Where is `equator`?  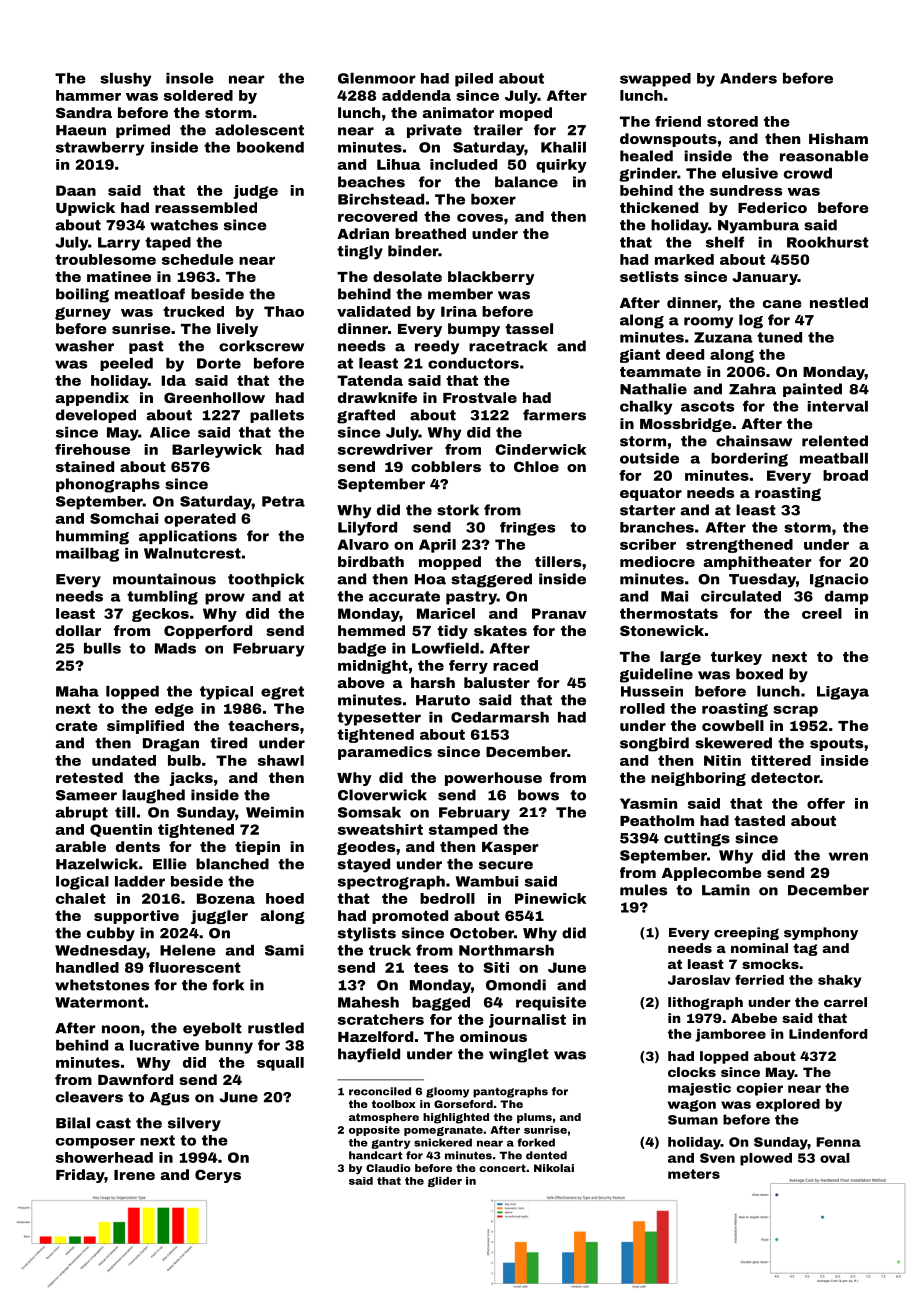
equator is located at coordinates (651, 494).
